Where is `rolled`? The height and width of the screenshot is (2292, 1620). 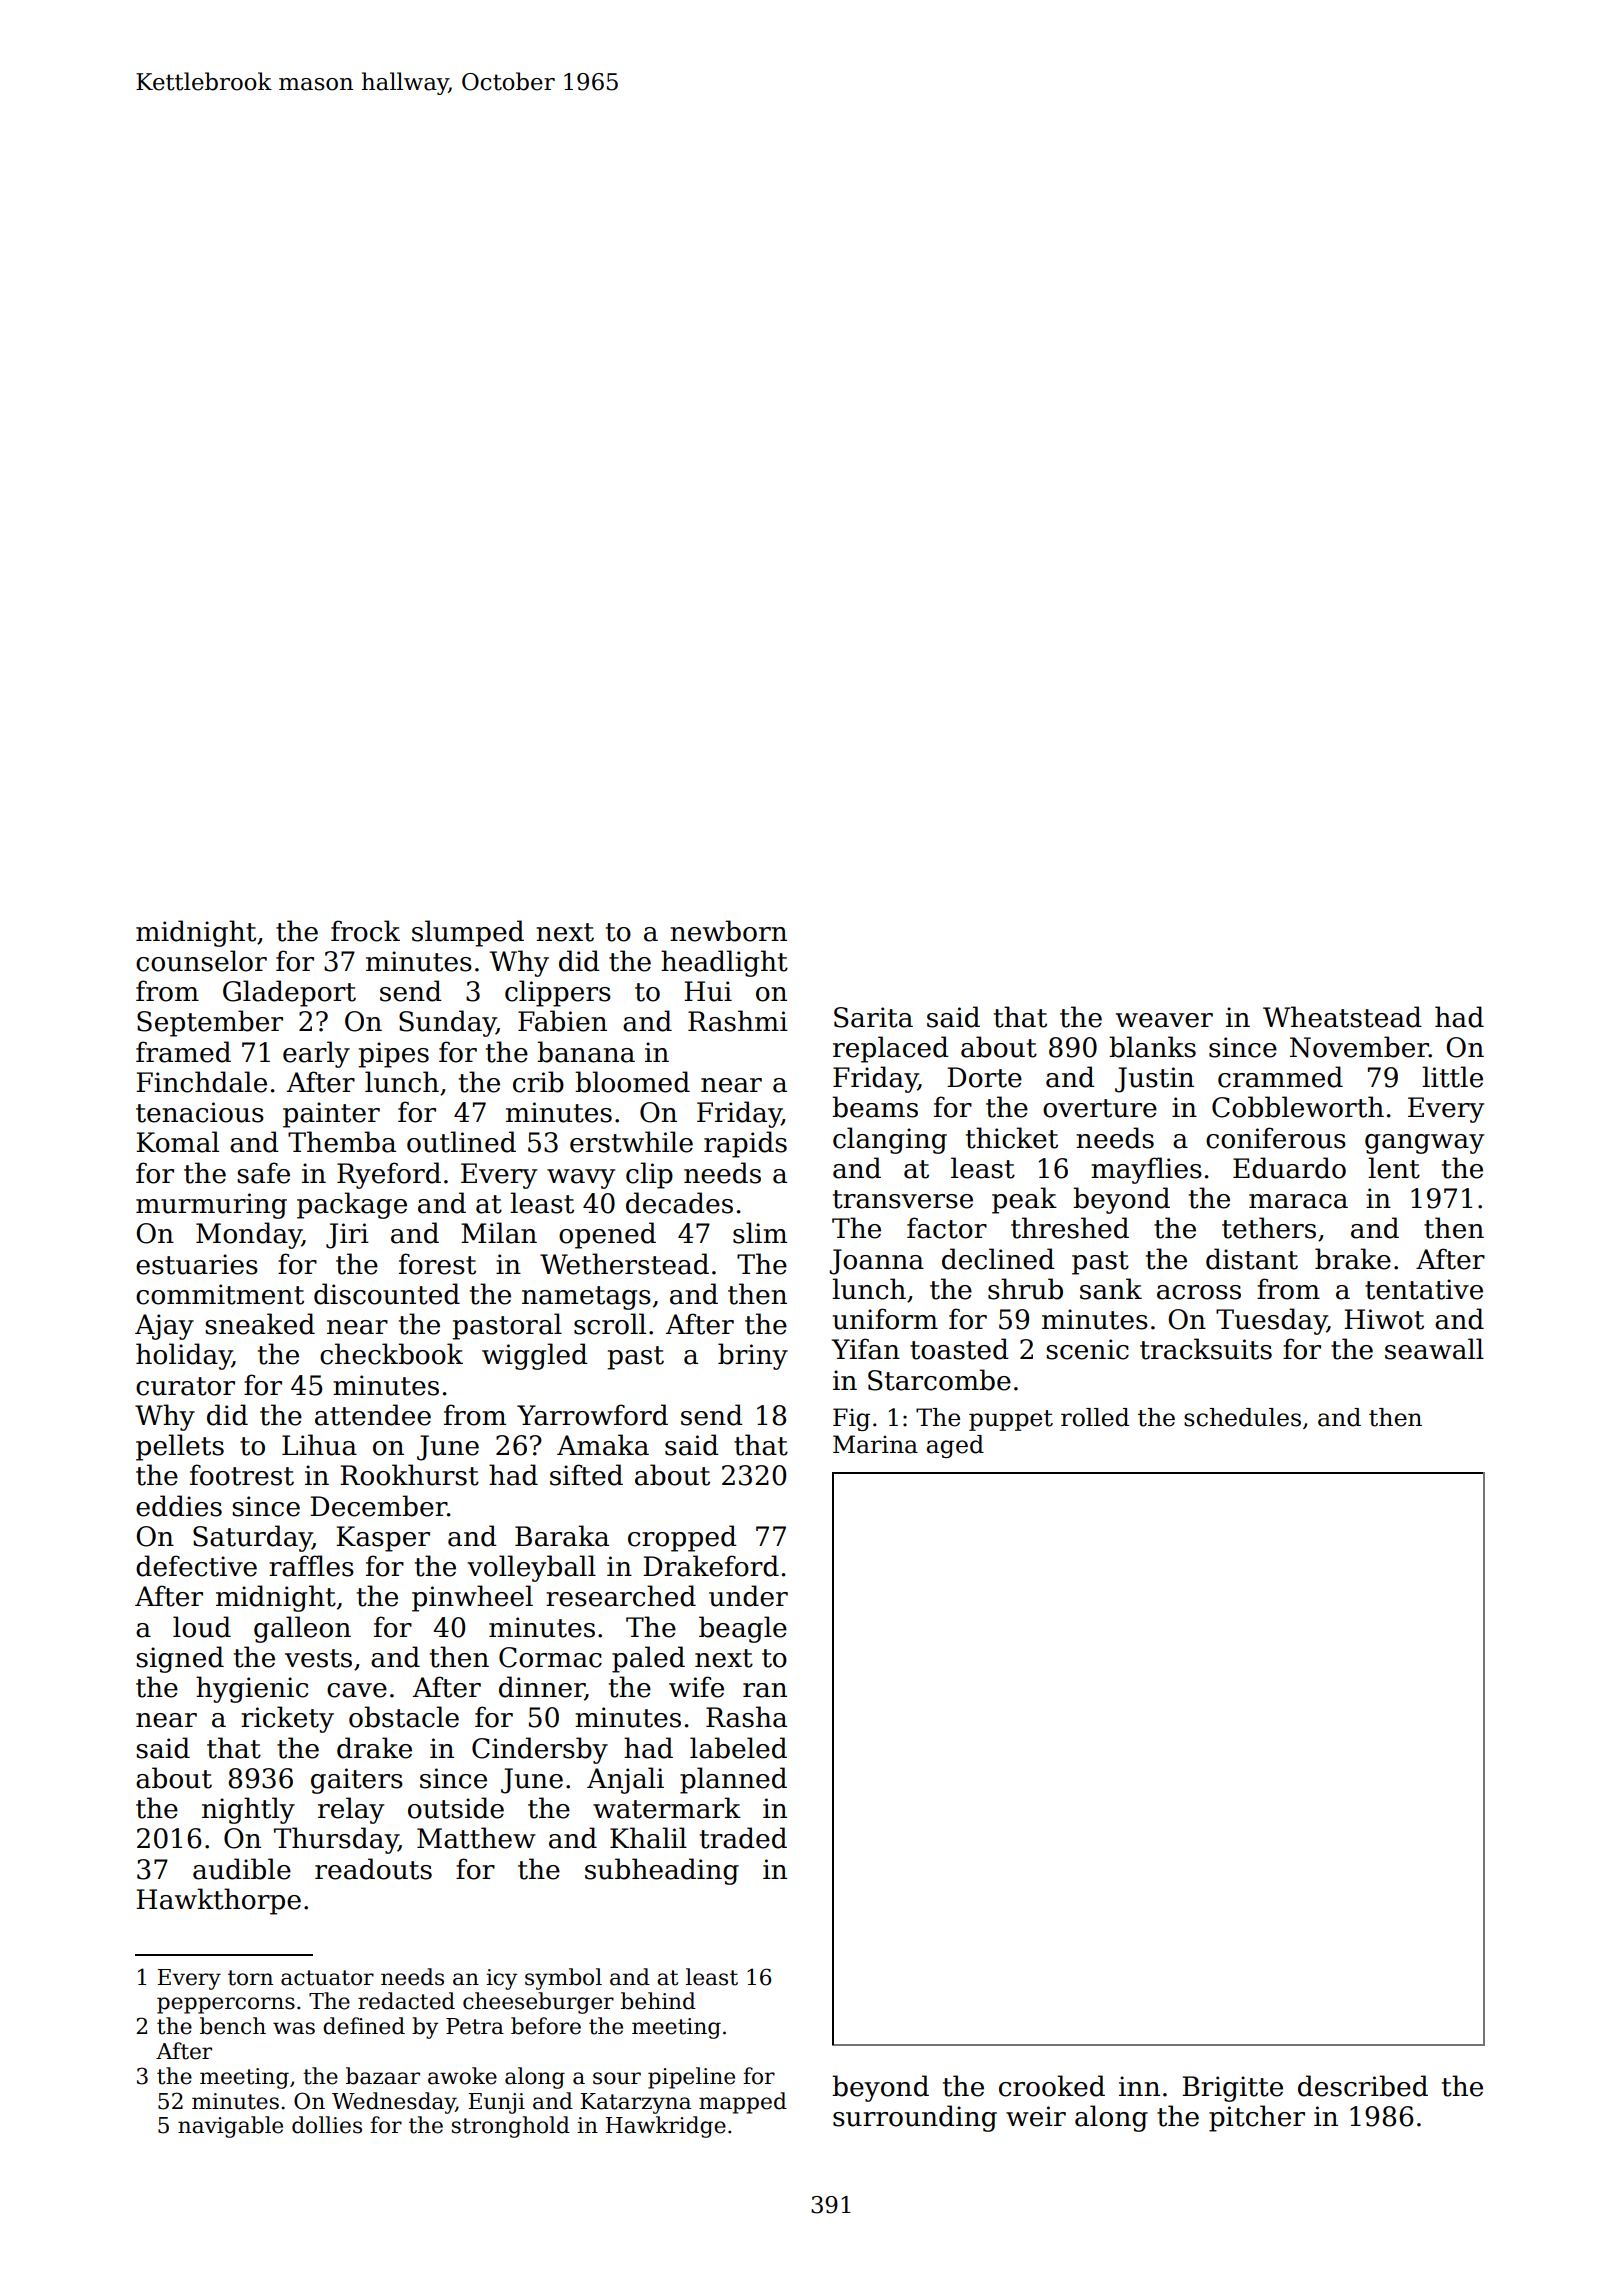 rolled is located at coordinates (1095, 1417).
